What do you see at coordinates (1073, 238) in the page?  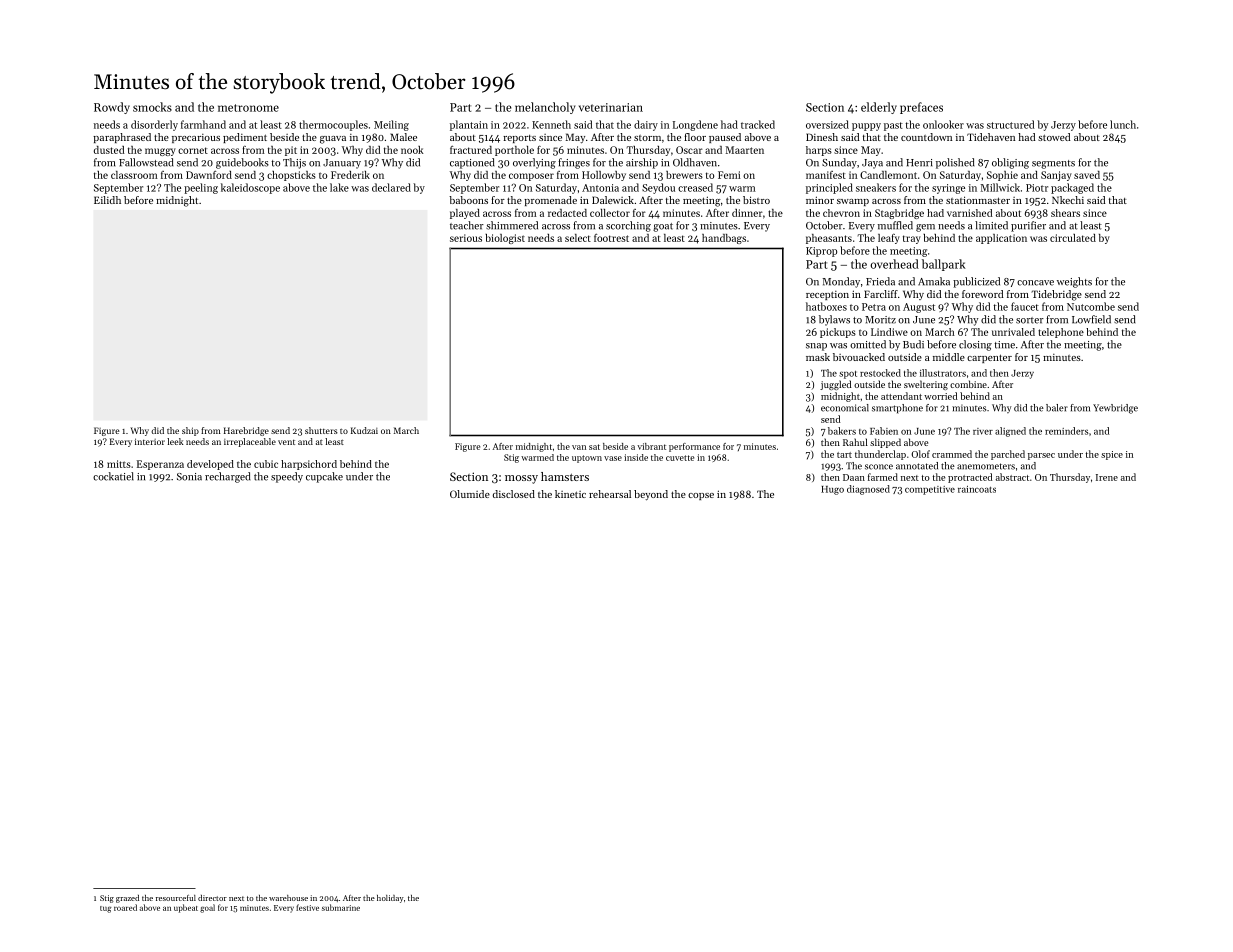 I see `circulated` at bounding box center [1073, 238].
